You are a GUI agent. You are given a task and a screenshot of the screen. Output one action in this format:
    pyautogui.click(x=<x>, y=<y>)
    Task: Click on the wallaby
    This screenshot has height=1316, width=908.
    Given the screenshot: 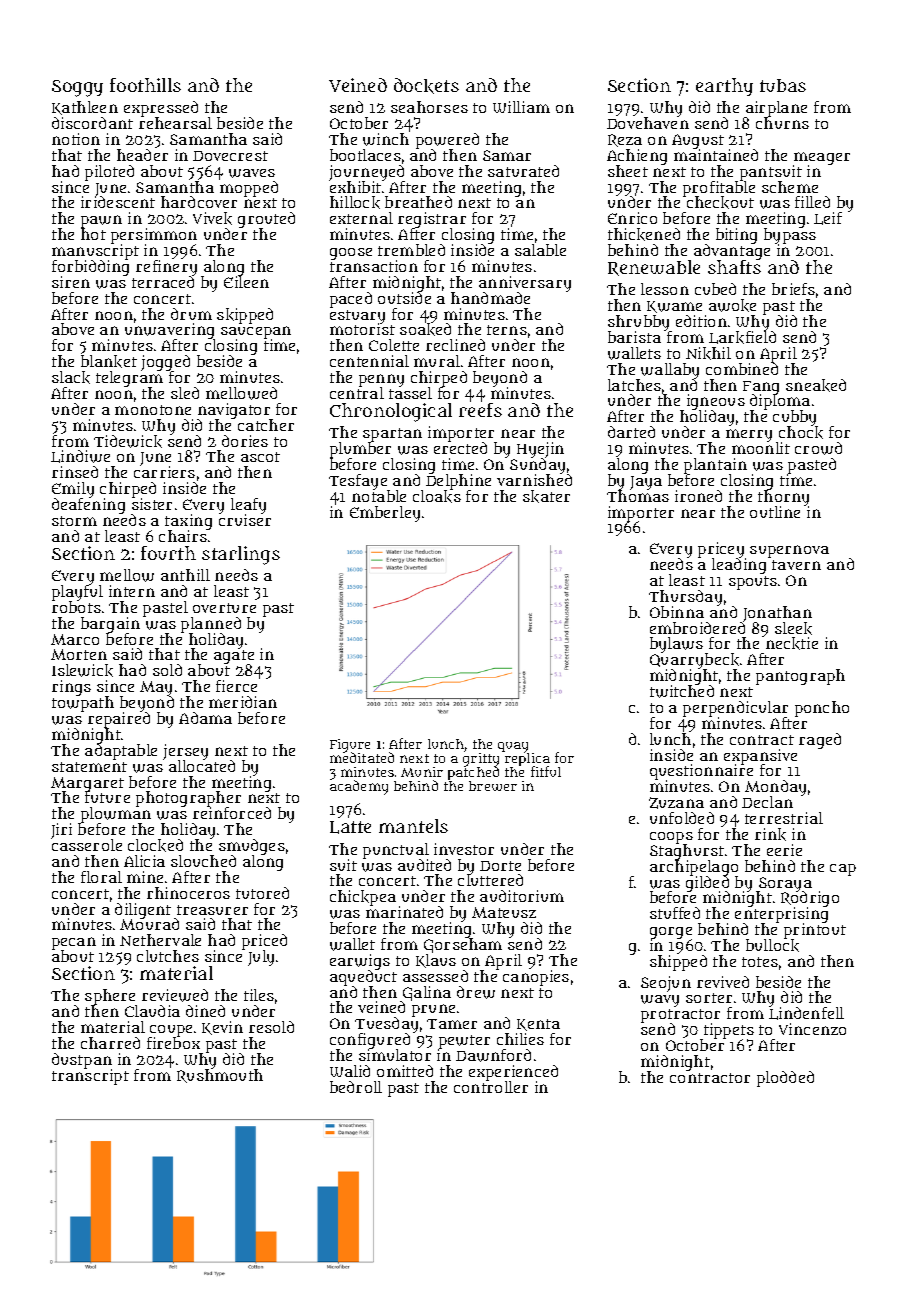 What is the action you would take?
    pyautogui.click(x=670, y=371)
